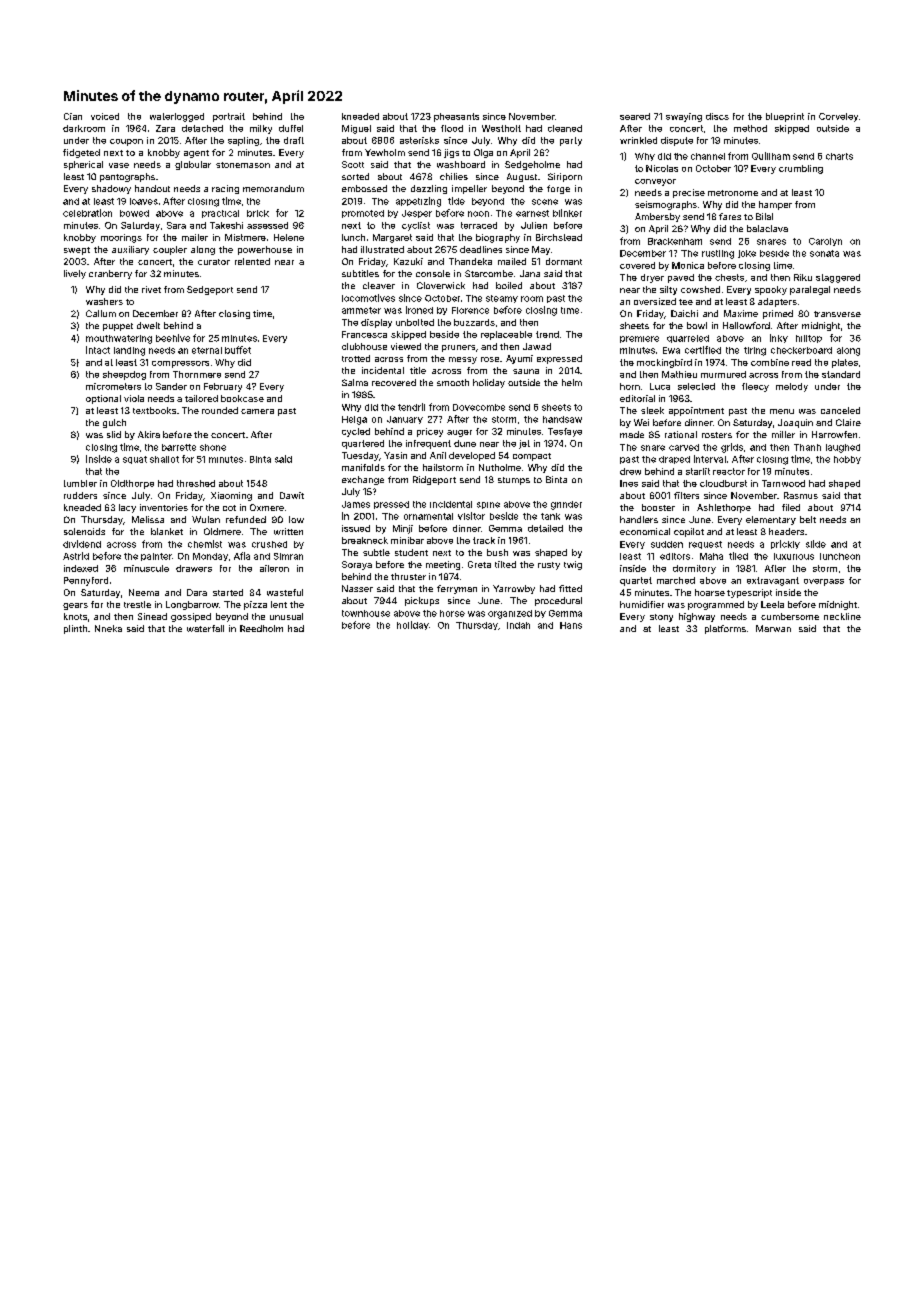 The width and height of the page is (924, 1308). What do you see at coordinates (767, 228) in the page?
I see `balaclava` at bounding box center [767, 228].
